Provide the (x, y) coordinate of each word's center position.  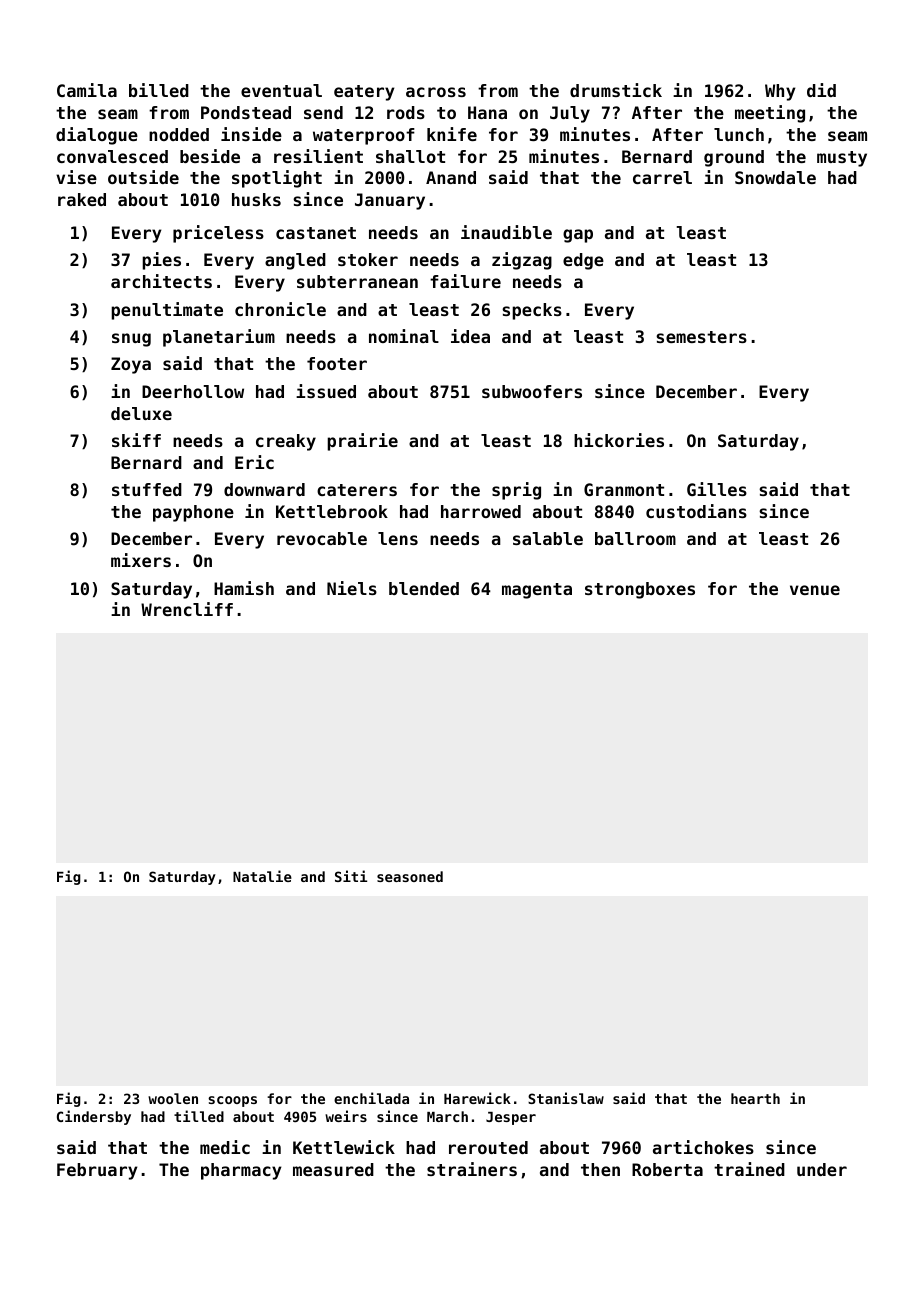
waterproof (364, 136)
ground (734, 158)
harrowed (481, 511)
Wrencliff (187, 609)
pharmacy (241, 1171)
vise (76, 177)
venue (815, 590)
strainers (472, 1169)
